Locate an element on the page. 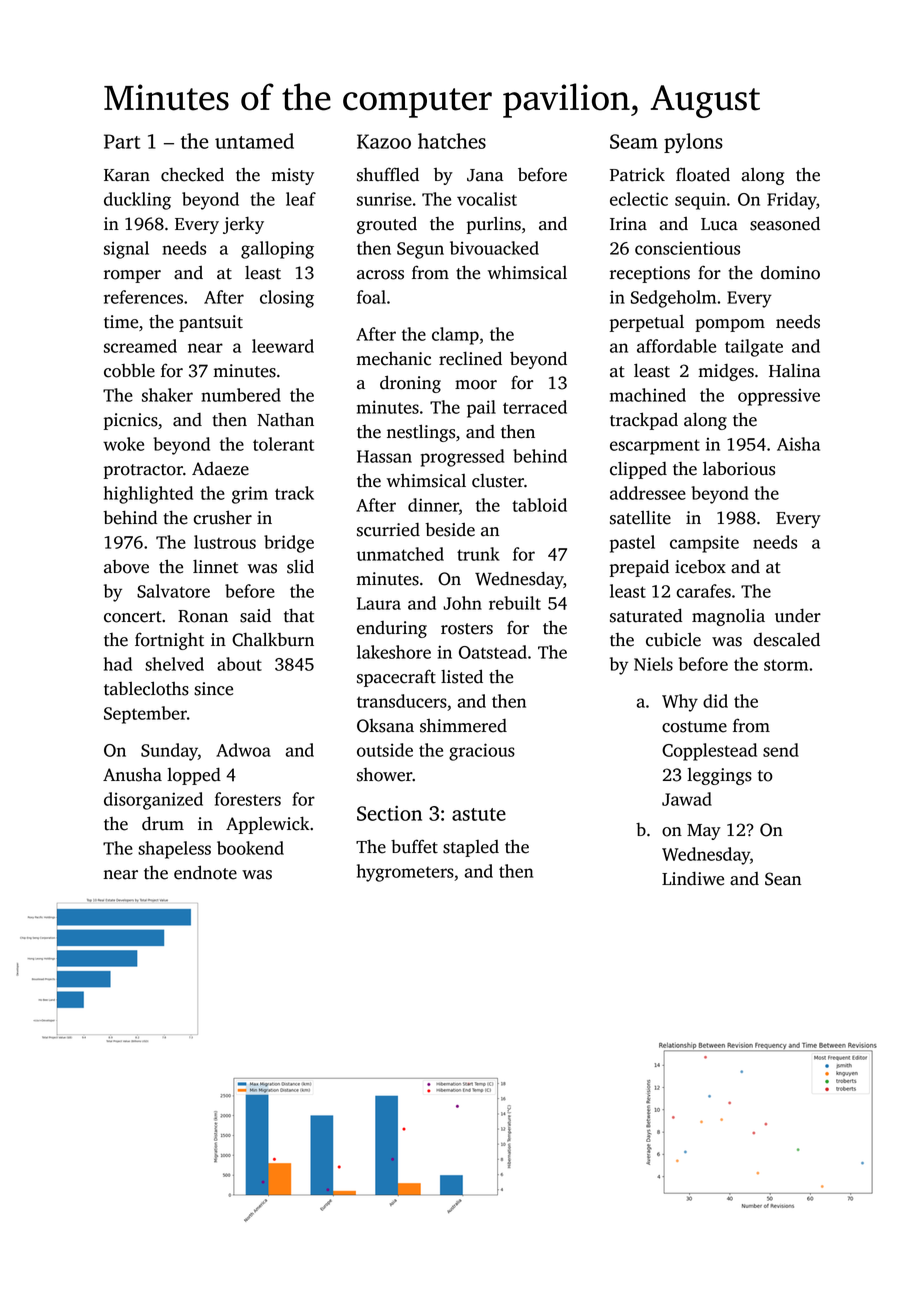  floated is located at coordinates (703, 174).
